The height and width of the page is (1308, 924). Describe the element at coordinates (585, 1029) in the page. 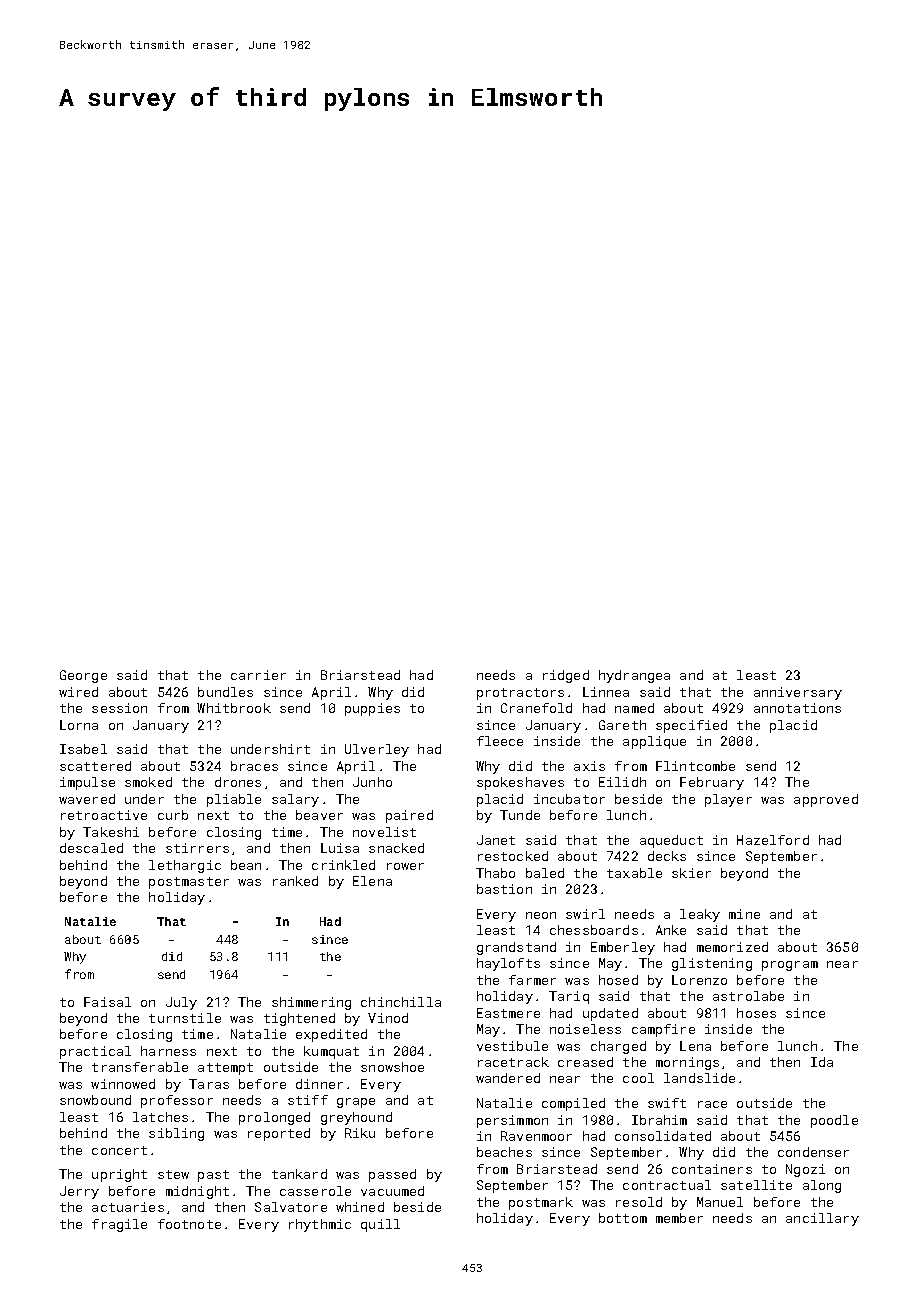

I see `noiseless` at that location.
